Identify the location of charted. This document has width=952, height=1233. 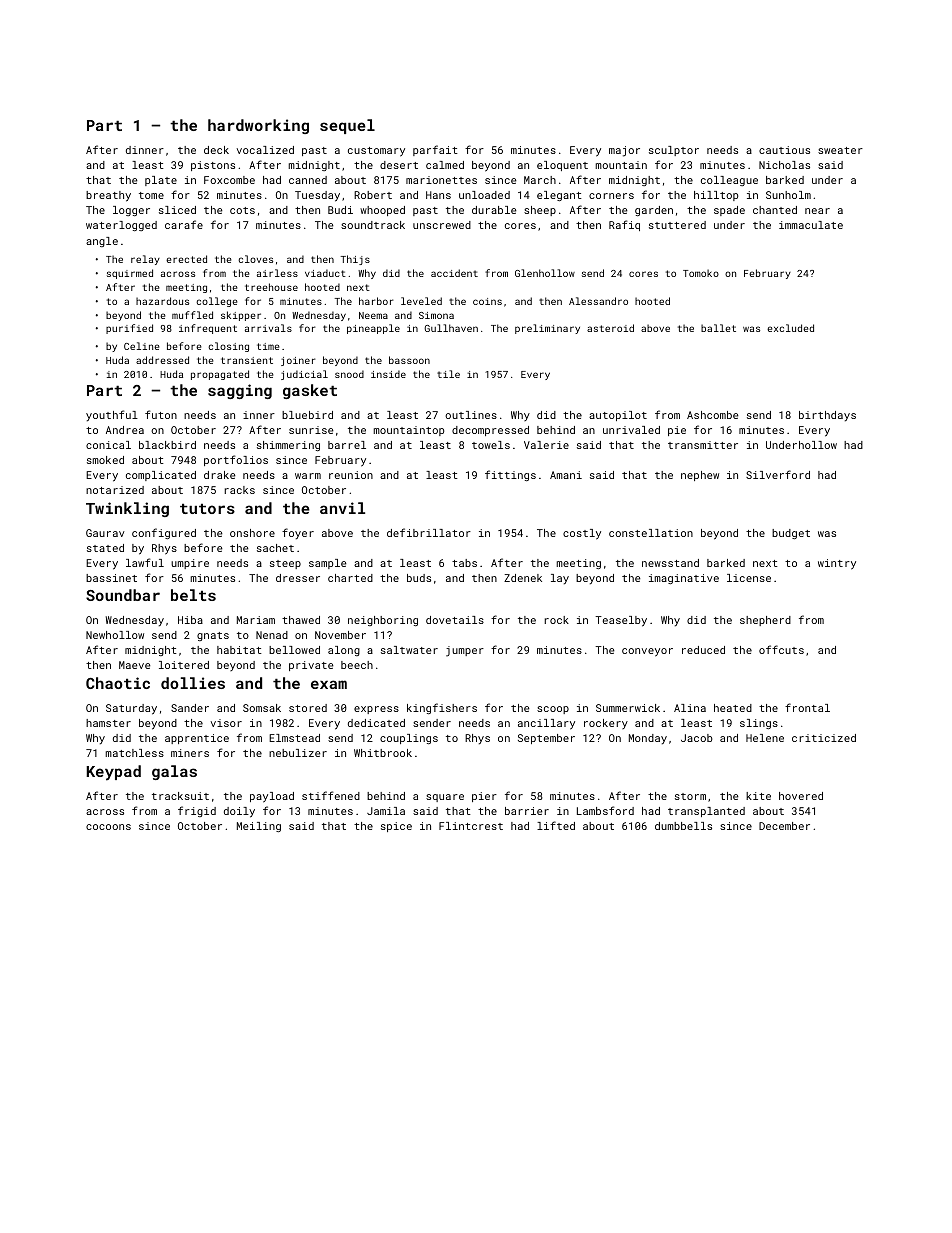
(350, 578).
